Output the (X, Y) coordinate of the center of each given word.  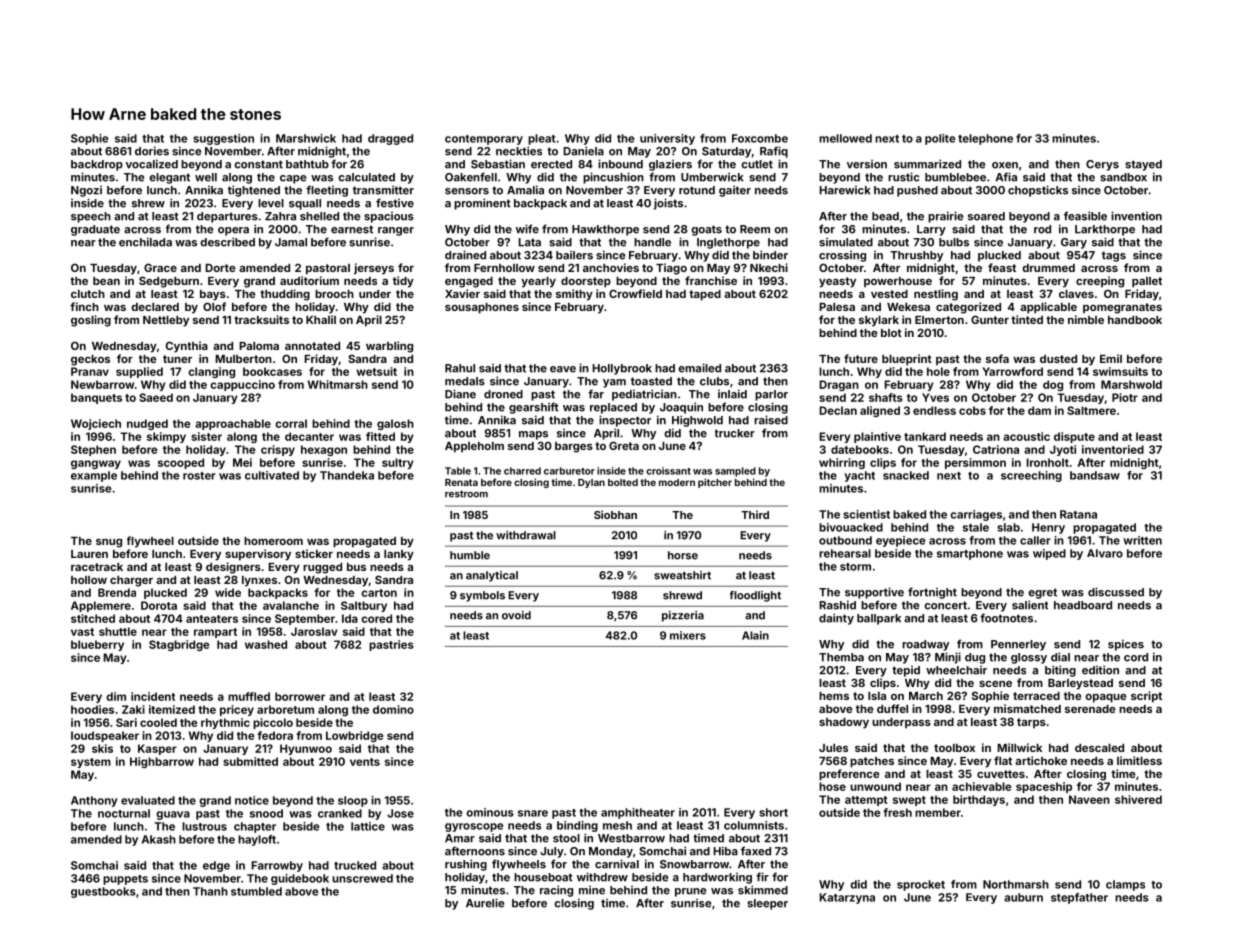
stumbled (256, 891)
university (667, 139)
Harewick (844, 190)
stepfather (1079, 898)
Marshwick (306, 138)
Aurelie (485, 903)
